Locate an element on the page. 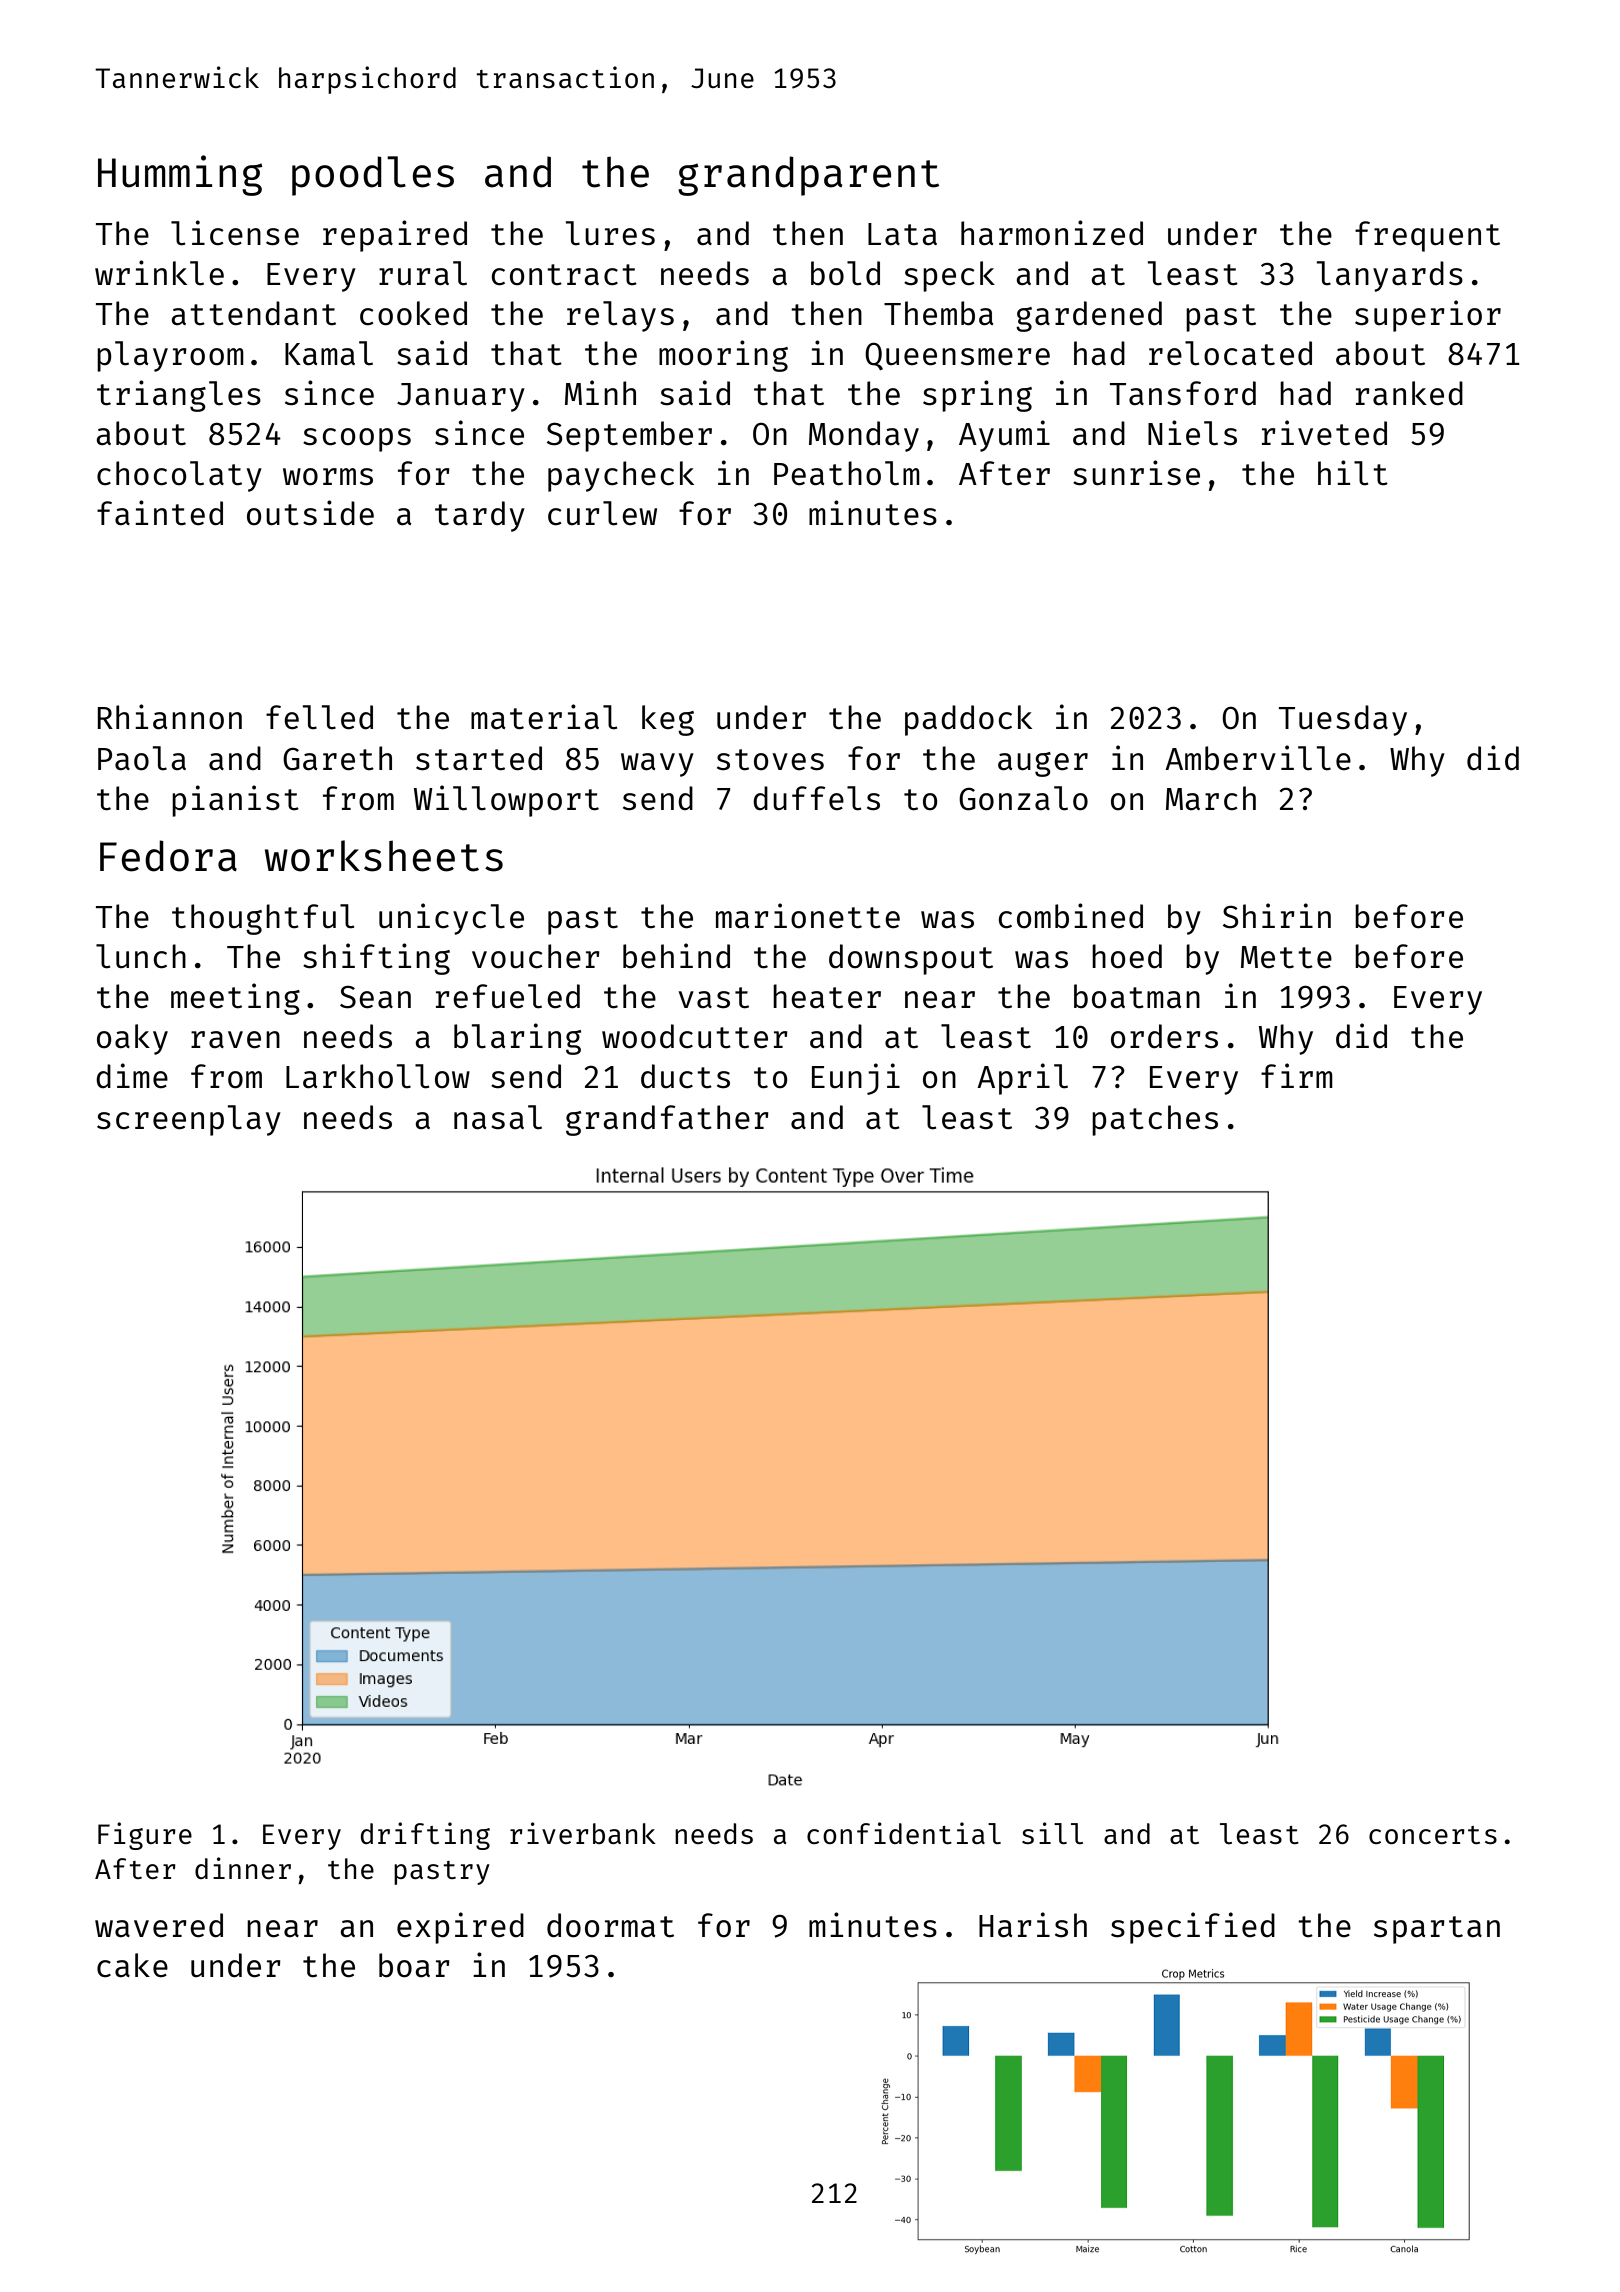 This document has width=1620, height=2292. doormat is located at coordinates (610, 1925).
